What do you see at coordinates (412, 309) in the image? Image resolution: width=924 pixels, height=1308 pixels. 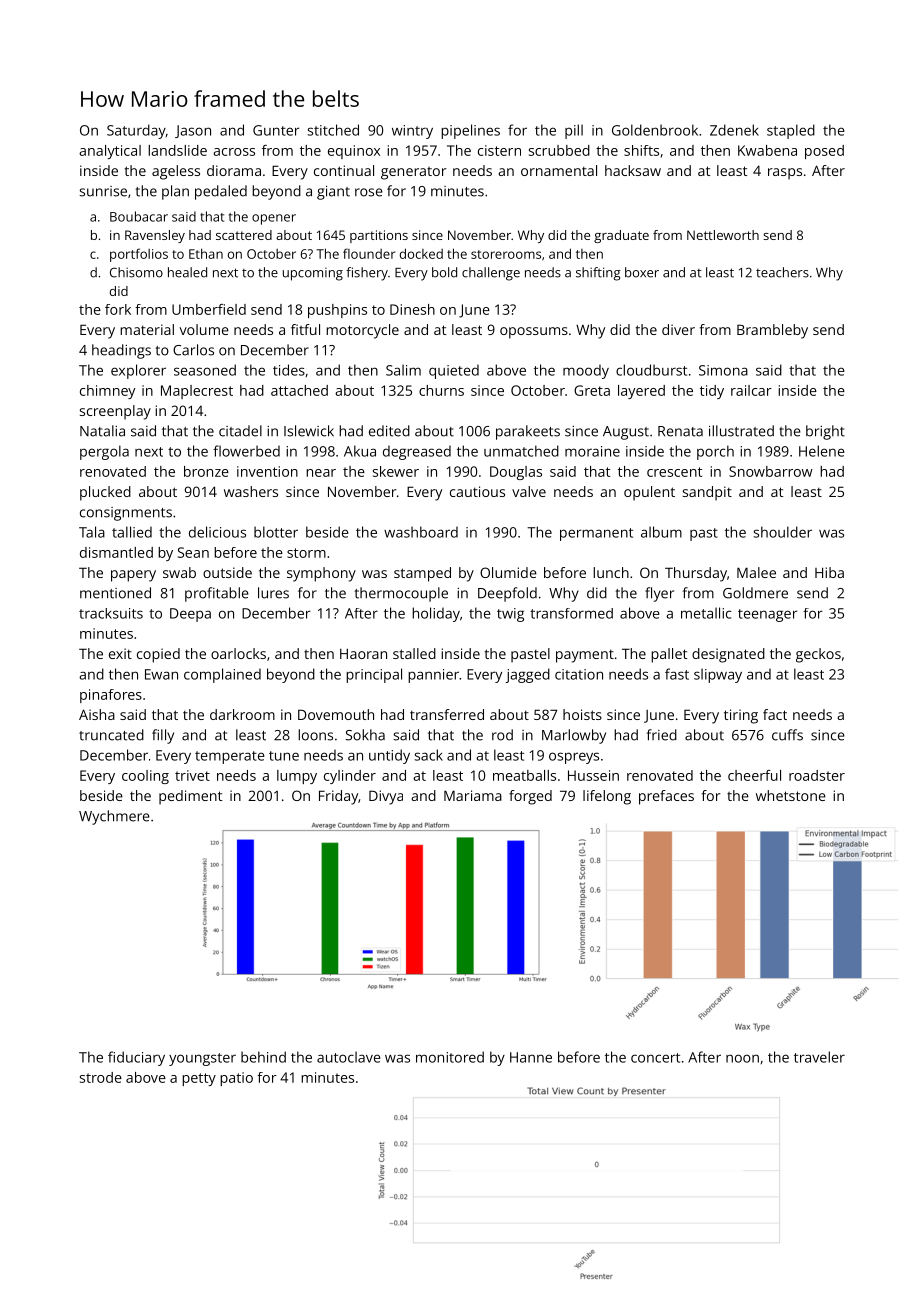 I see `Dinesh` at bounding box center [412, 309].
